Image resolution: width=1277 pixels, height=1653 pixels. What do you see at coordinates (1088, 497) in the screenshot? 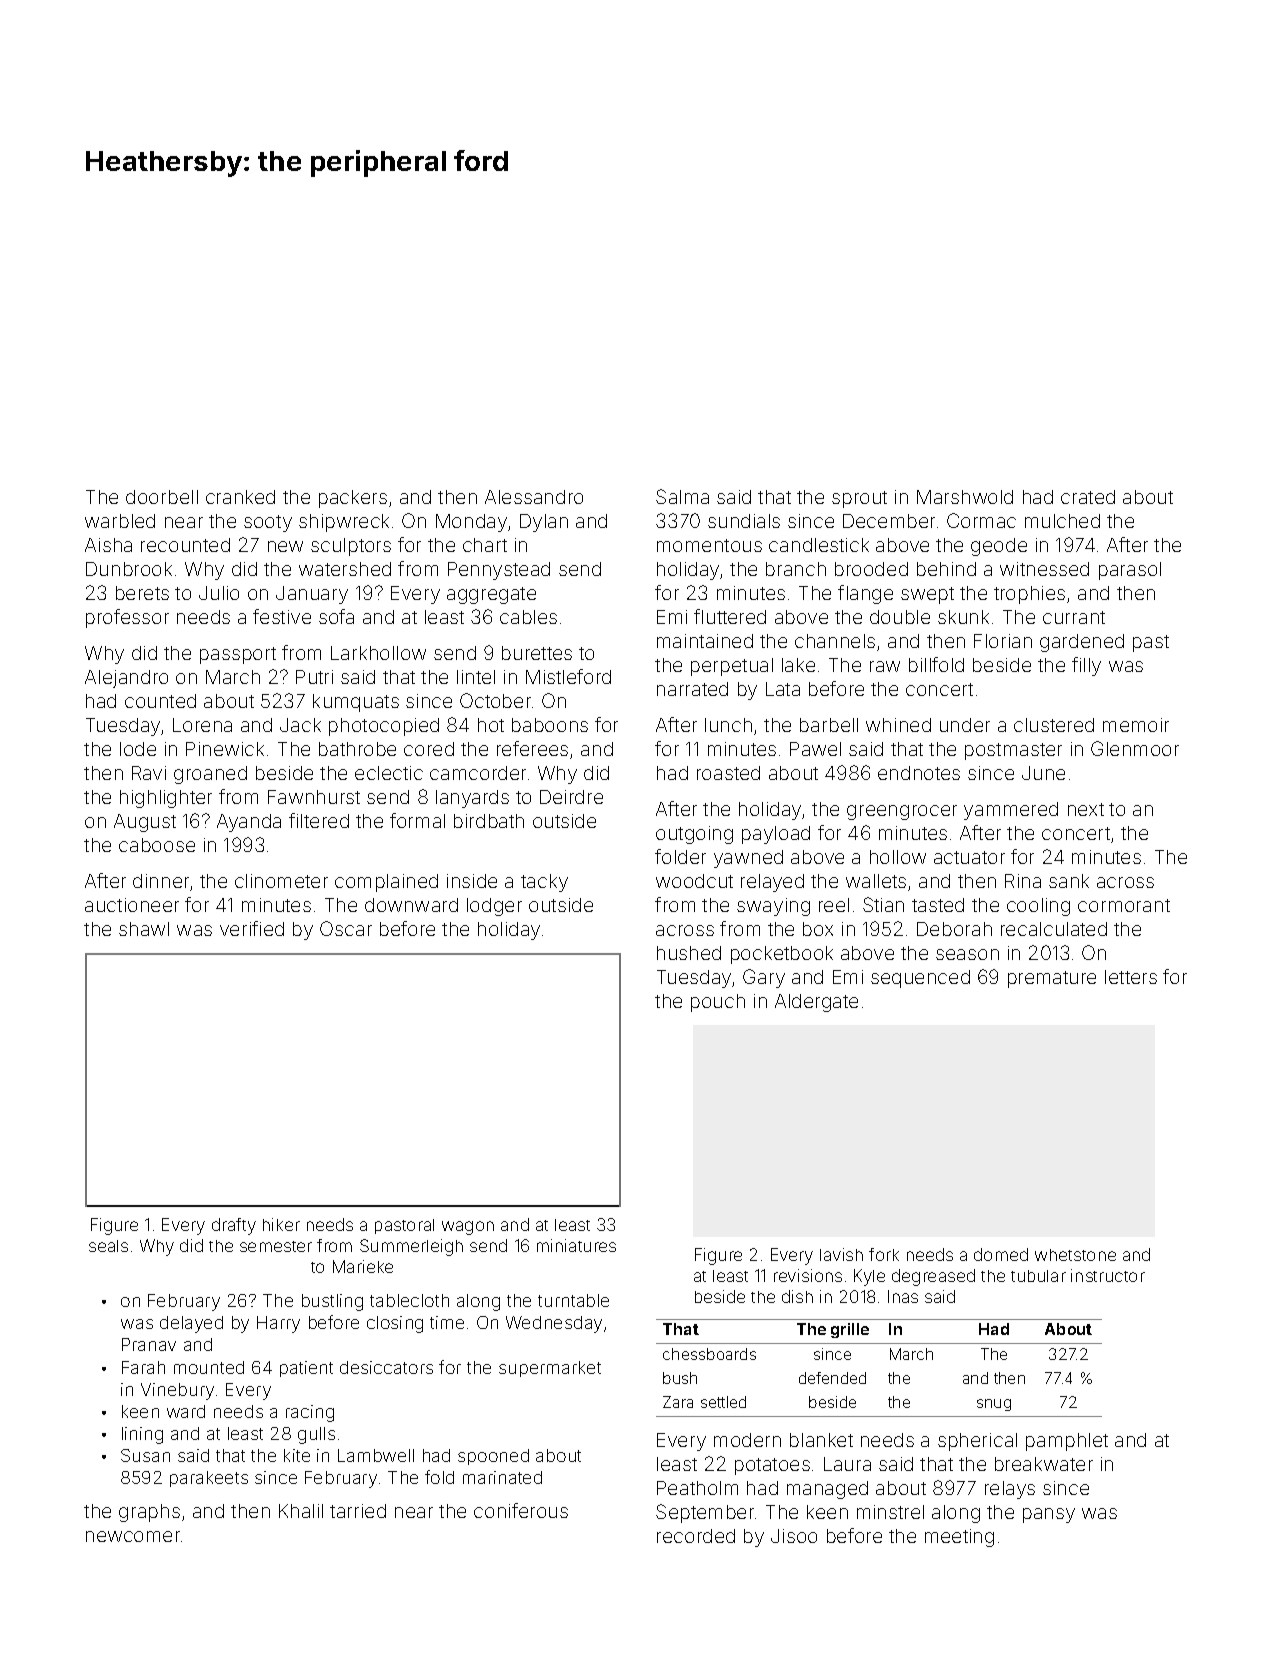
I see `crated` at bounding box center [1088, 497].
